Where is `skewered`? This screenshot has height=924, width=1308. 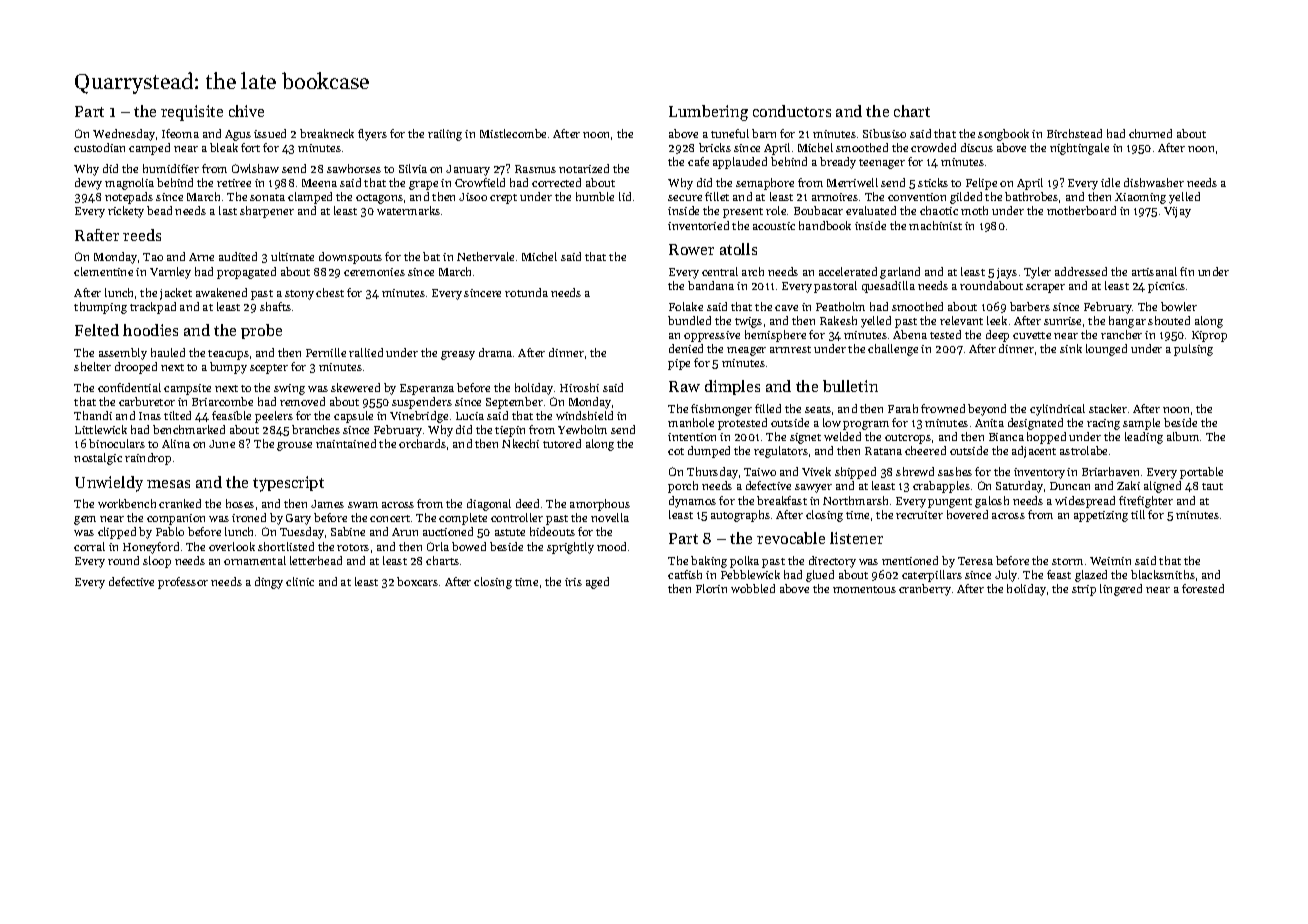 skewered is located at coordinates (355, 387).
